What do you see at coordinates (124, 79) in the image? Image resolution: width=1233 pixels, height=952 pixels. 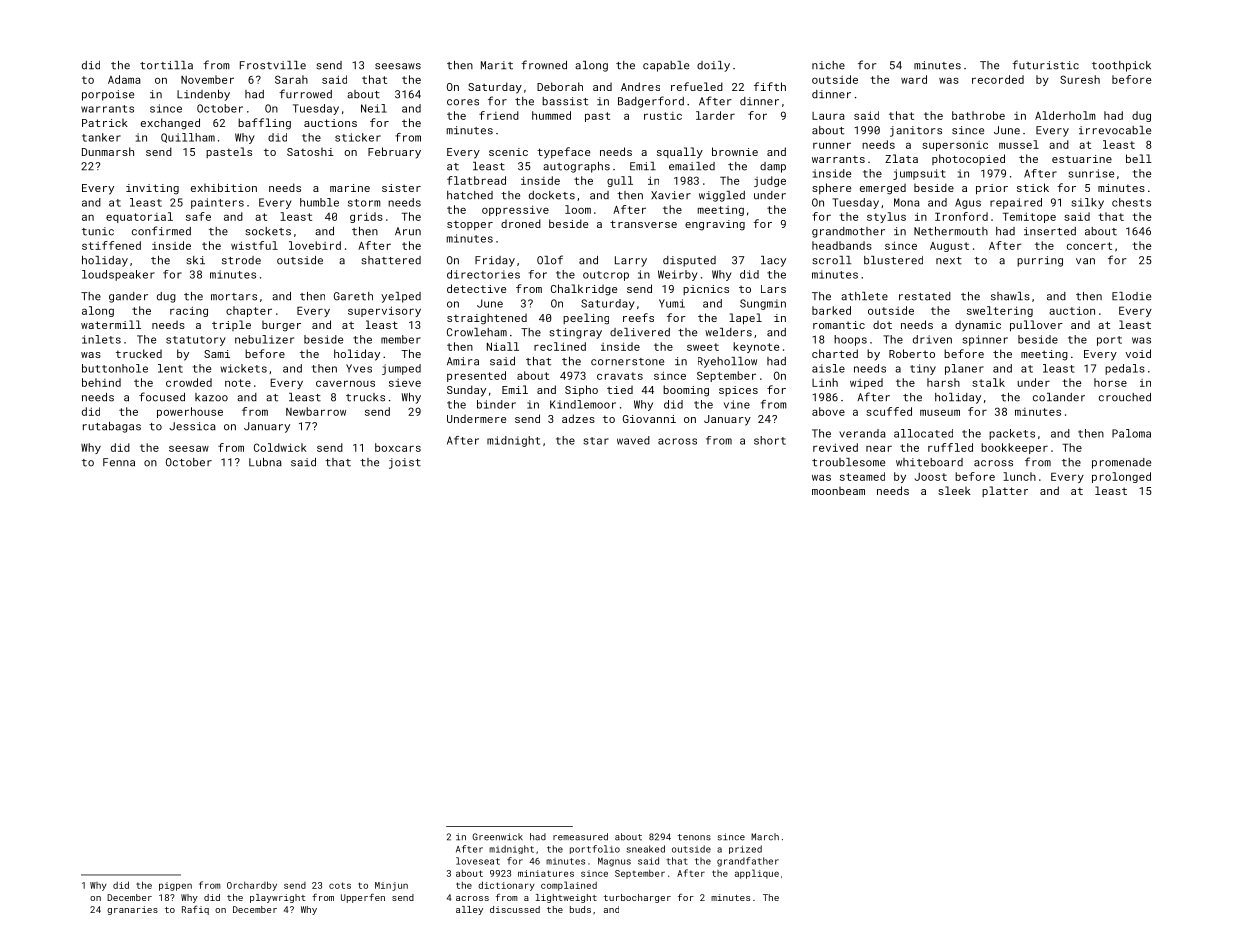 I see `Adama` at bounding box center [124, 79].
